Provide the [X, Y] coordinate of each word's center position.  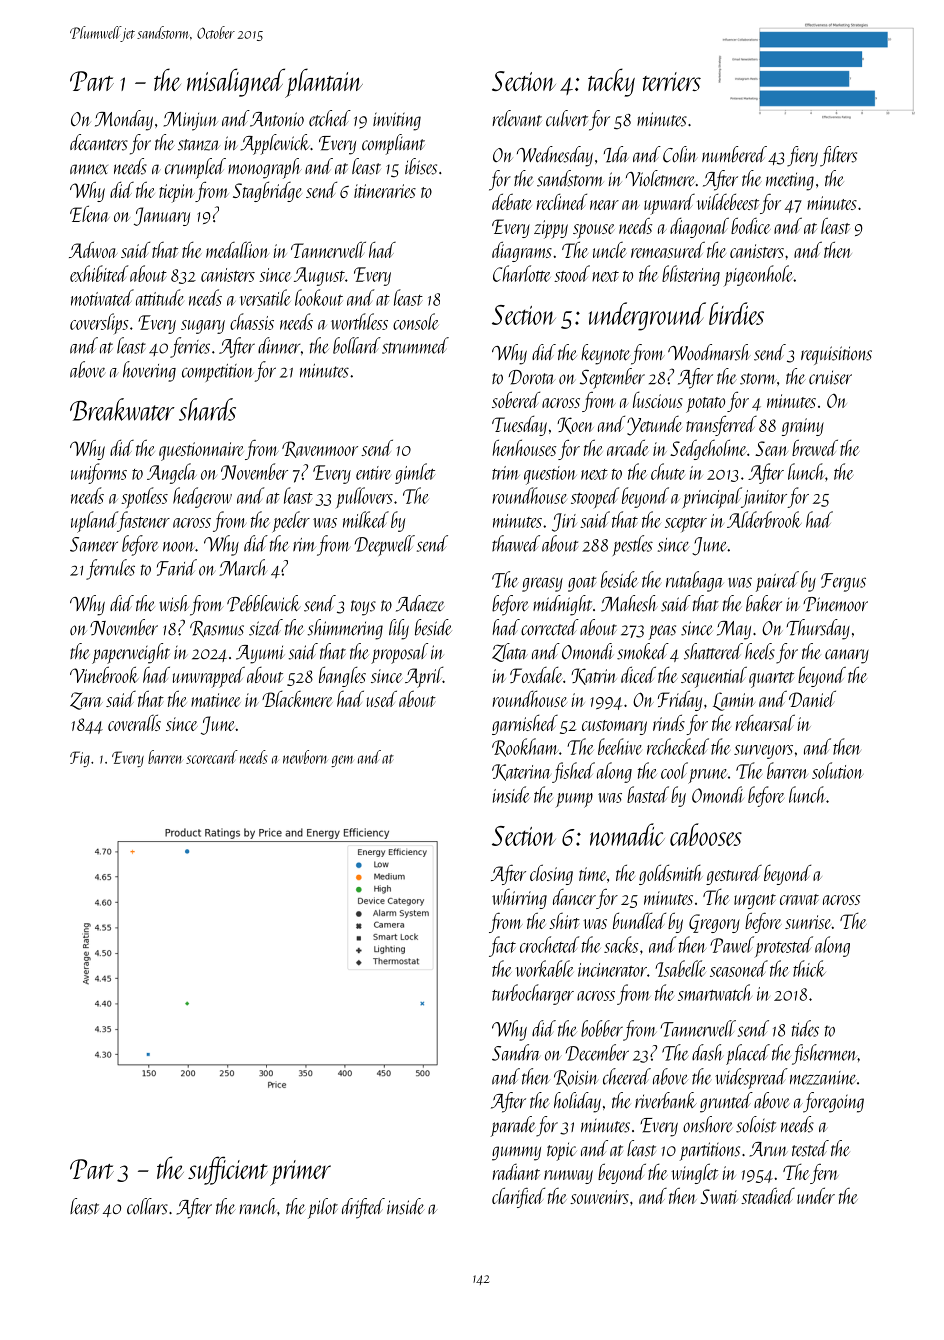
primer [300, 1173]
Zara [86, 701]
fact [502, 946]
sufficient [228, 1170]
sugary [203, 327]
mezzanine [823, 1078]
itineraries [385, 191]
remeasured [668, 250]
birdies [736, 313]
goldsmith [671, 874]
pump [574, 800]
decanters [99, 142]
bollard [357, 345]
